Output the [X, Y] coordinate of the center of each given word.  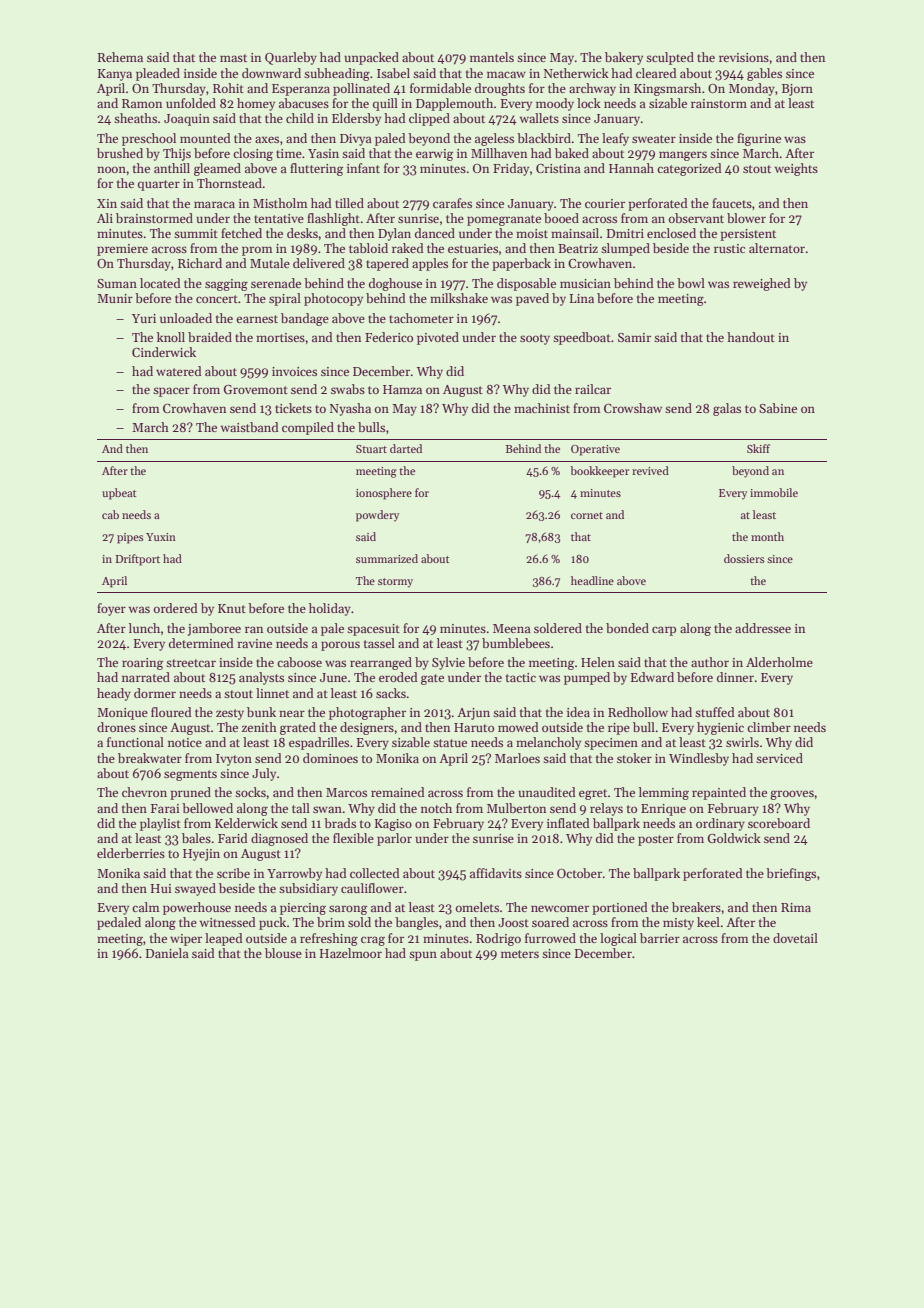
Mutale [270, 263]
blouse [283, 953]
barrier [660, 938]
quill [385, 104]
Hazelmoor [351, 953]
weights [796, 169]
